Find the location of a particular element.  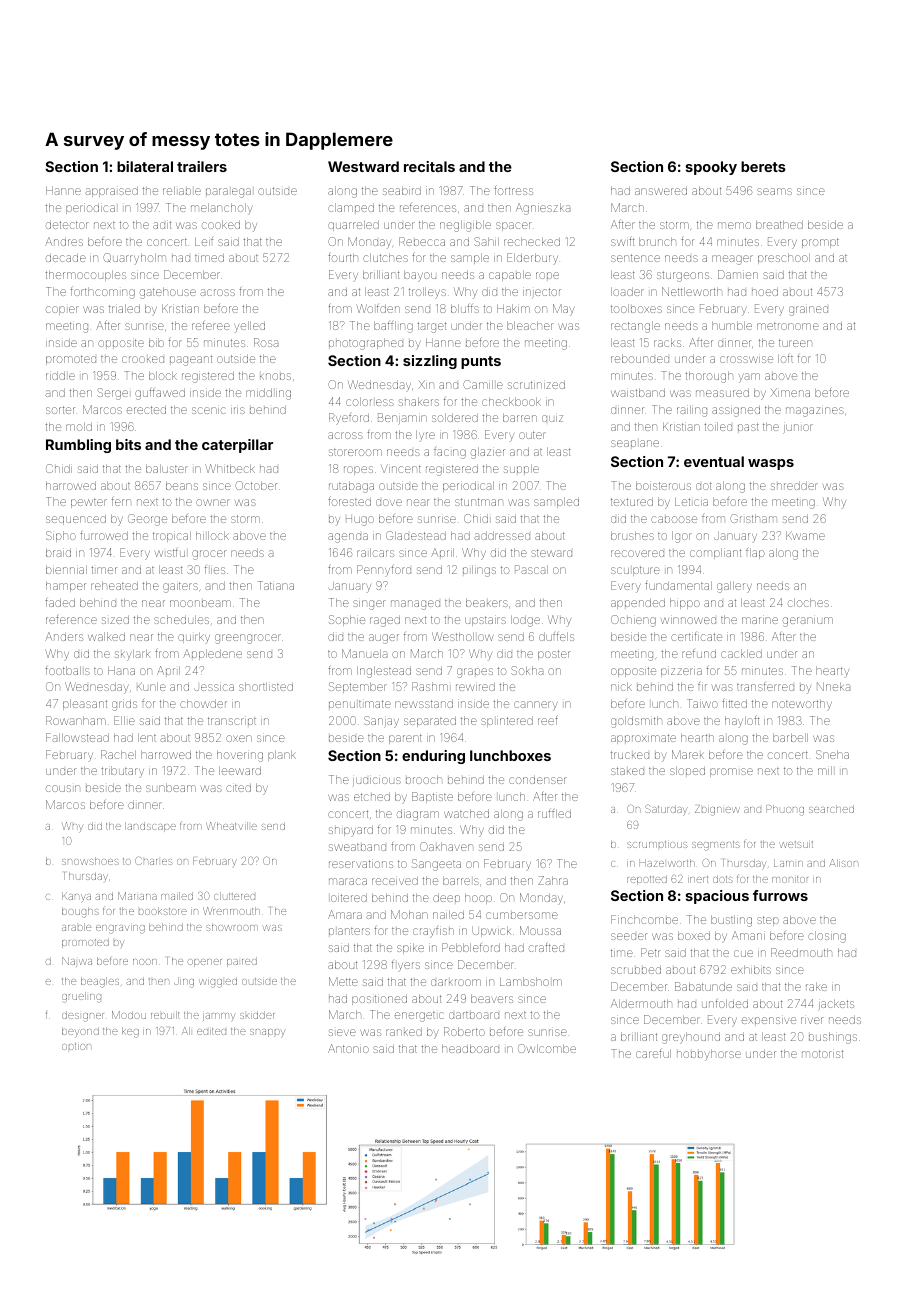

detector is located at coordinates (67, 225).
